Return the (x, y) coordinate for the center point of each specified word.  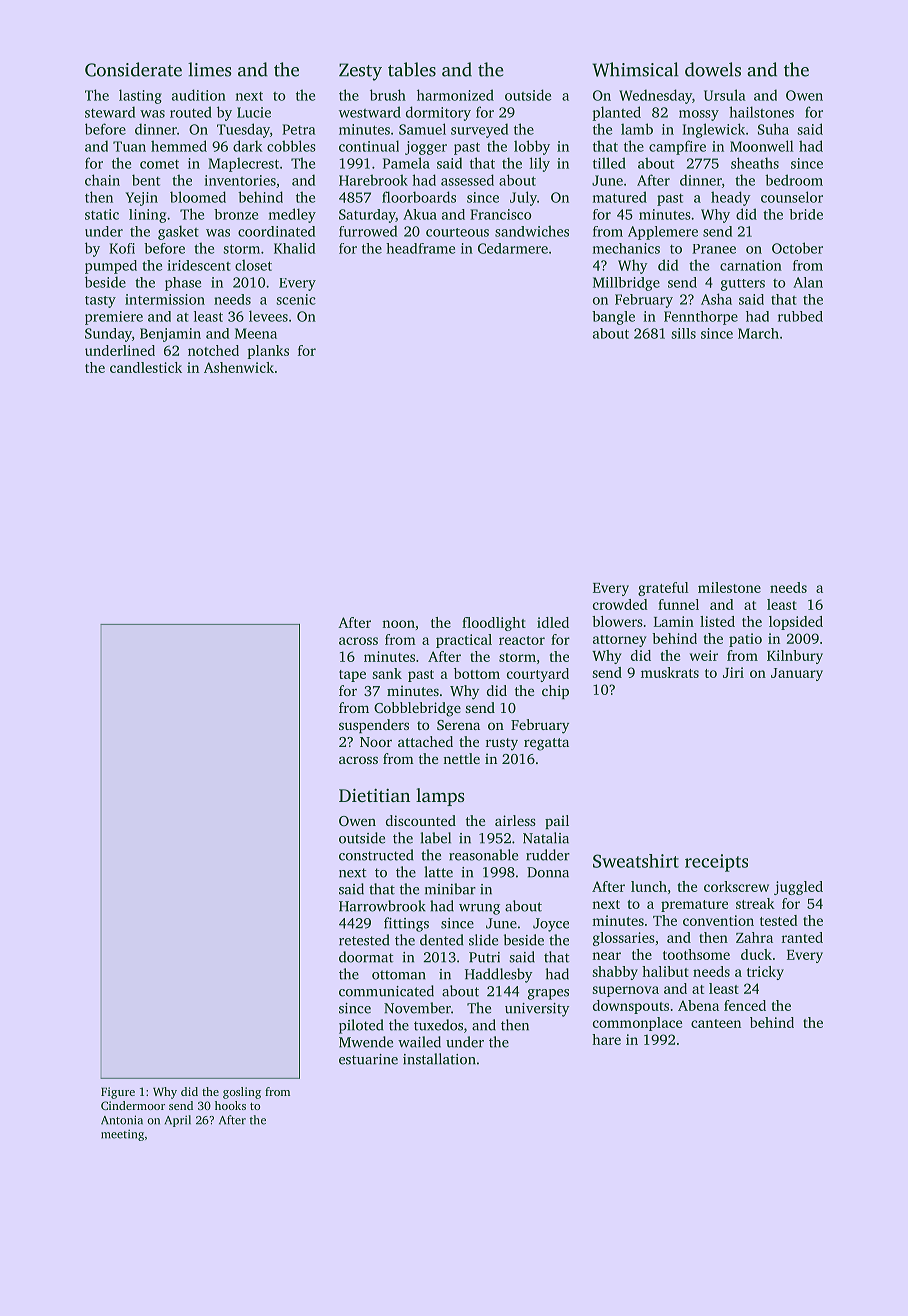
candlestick (146, 367)
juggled (798, 888)
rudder (548, 855)
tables (412, 69)
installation (439, 1059)
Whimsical (635, 69)
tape (352, 676)
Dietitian (374, 795)
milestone (729, 587)
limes (210, 69)
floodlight (494, 624)
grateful (663, 589)
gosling (242, 1093)
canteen (716, 1023)
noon (398, 624)
